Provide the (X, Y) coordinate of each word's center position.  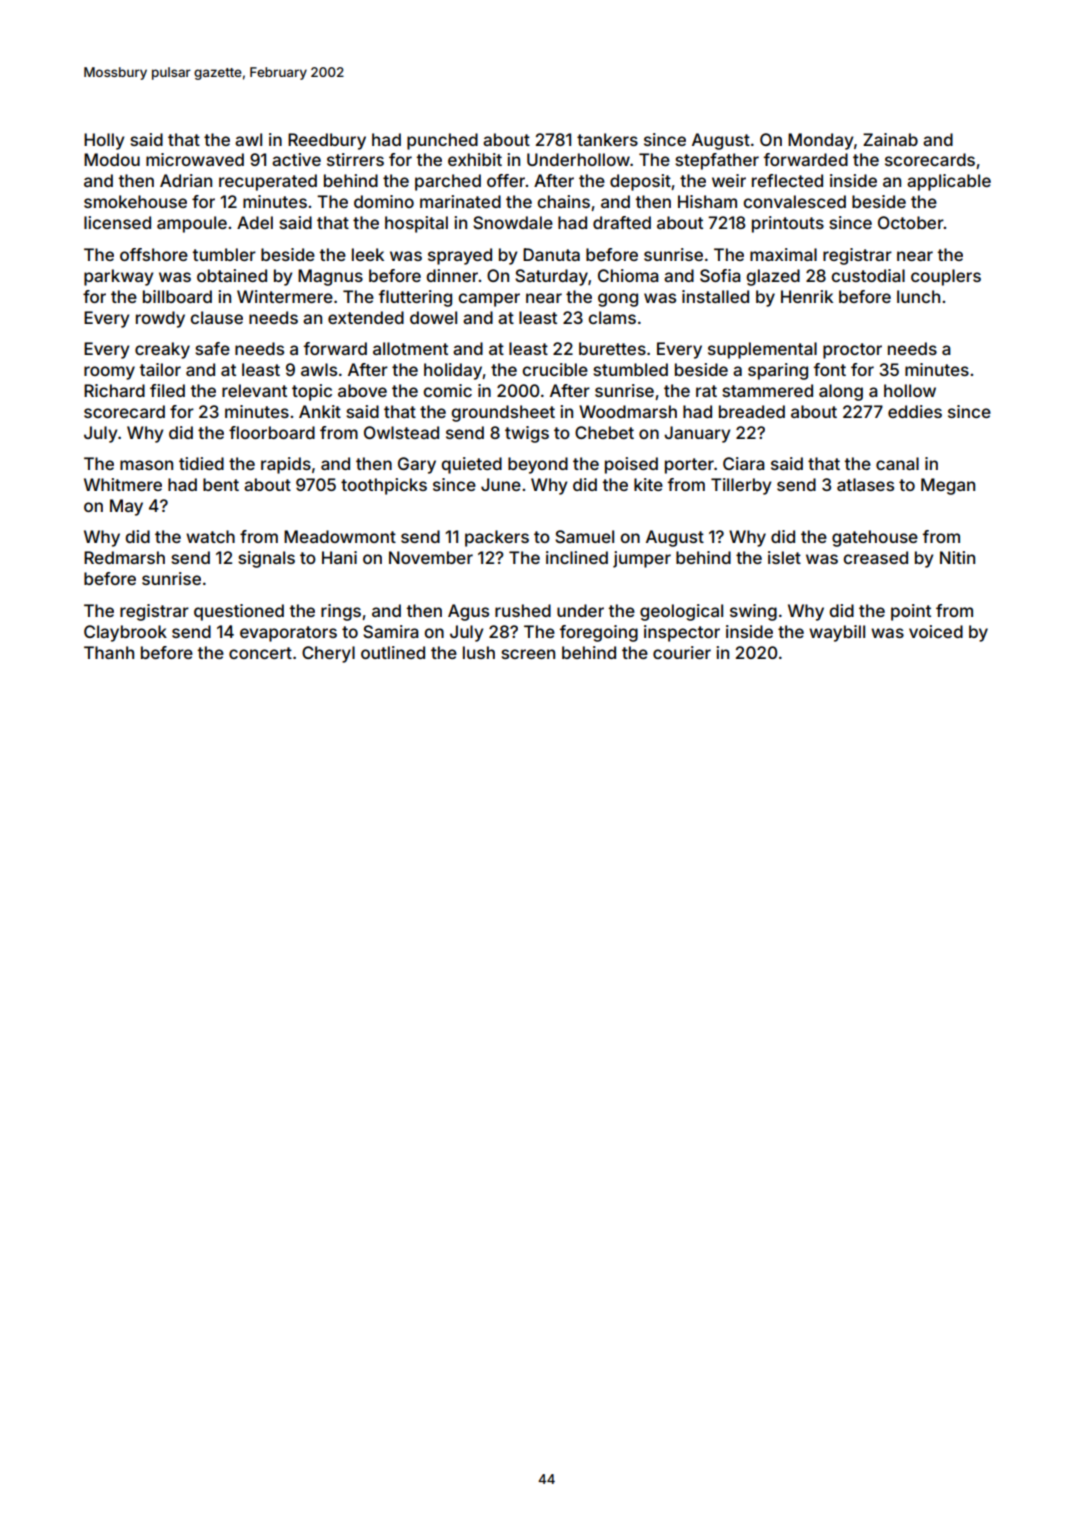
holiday (453, 371)
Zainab (890, 139)
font (829, 369)
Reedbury (327, 141)
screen (528, 654)
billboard (177, 296)
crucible (555, 369)
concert (260, 653)
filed (167, 390)
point (911, 612)
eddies (915, 411)
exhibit (475, 159)
